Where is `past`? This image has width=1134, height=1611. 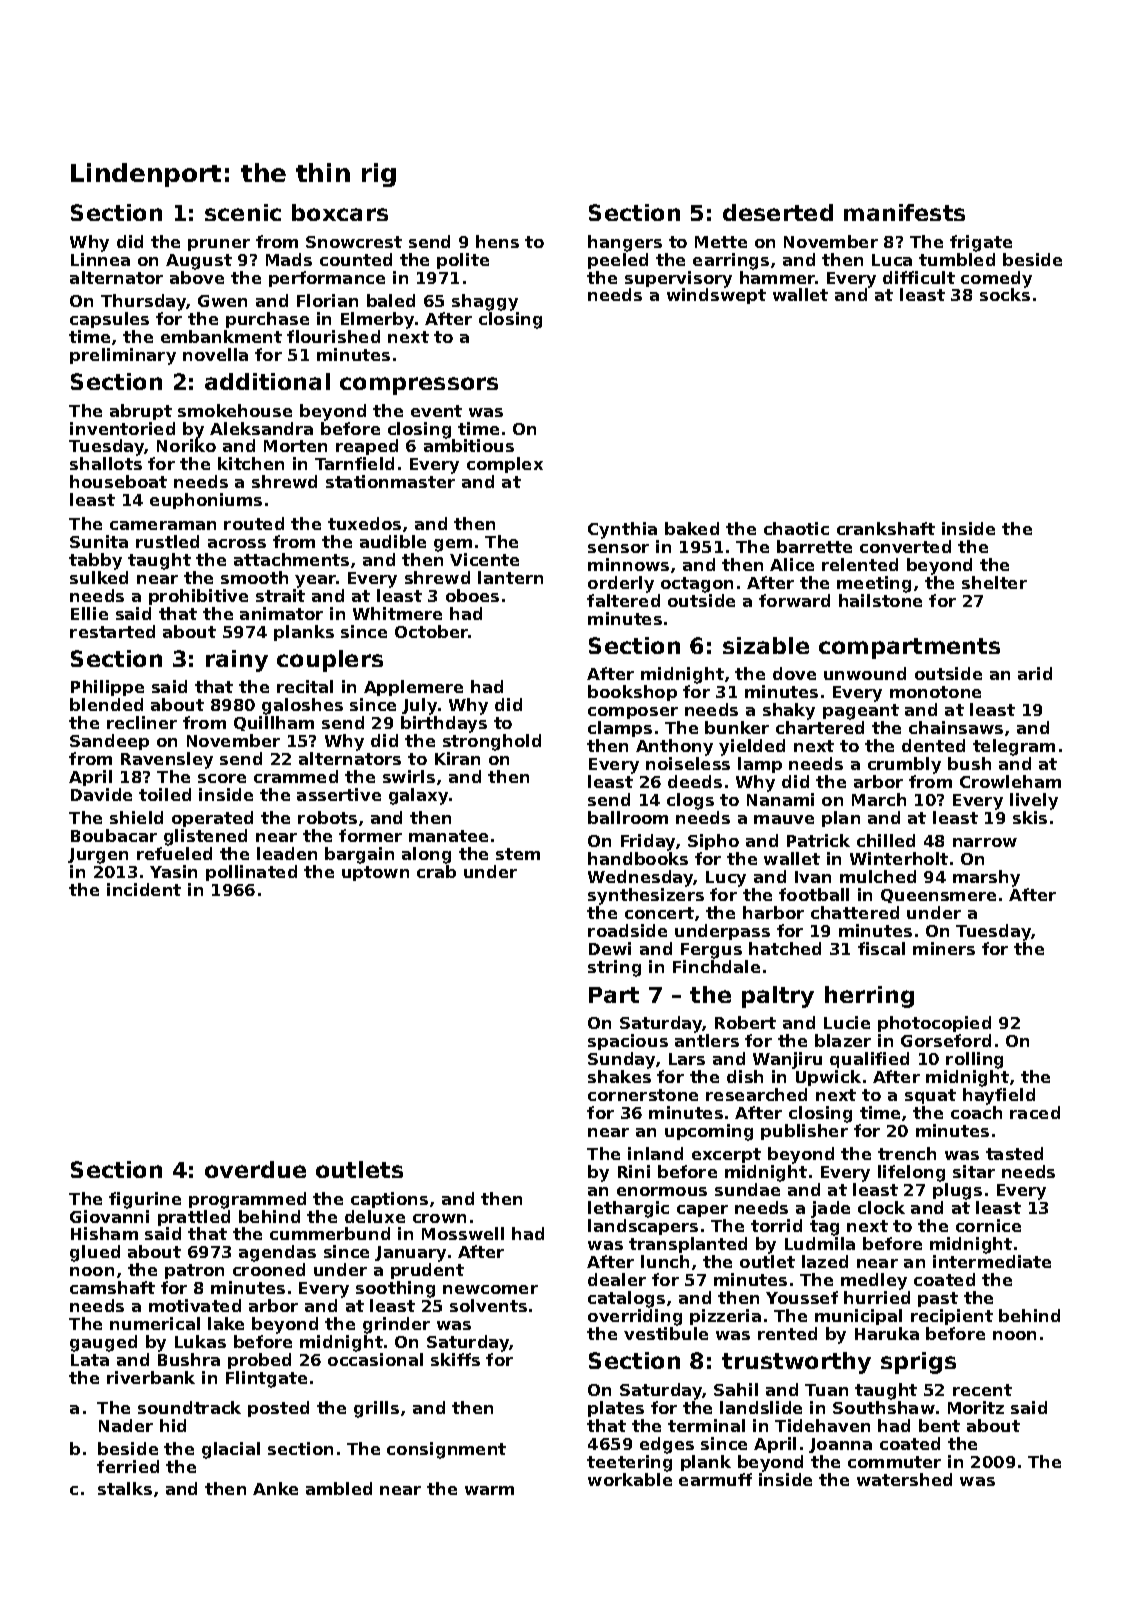
past is located at coordinates (938, 1299).
